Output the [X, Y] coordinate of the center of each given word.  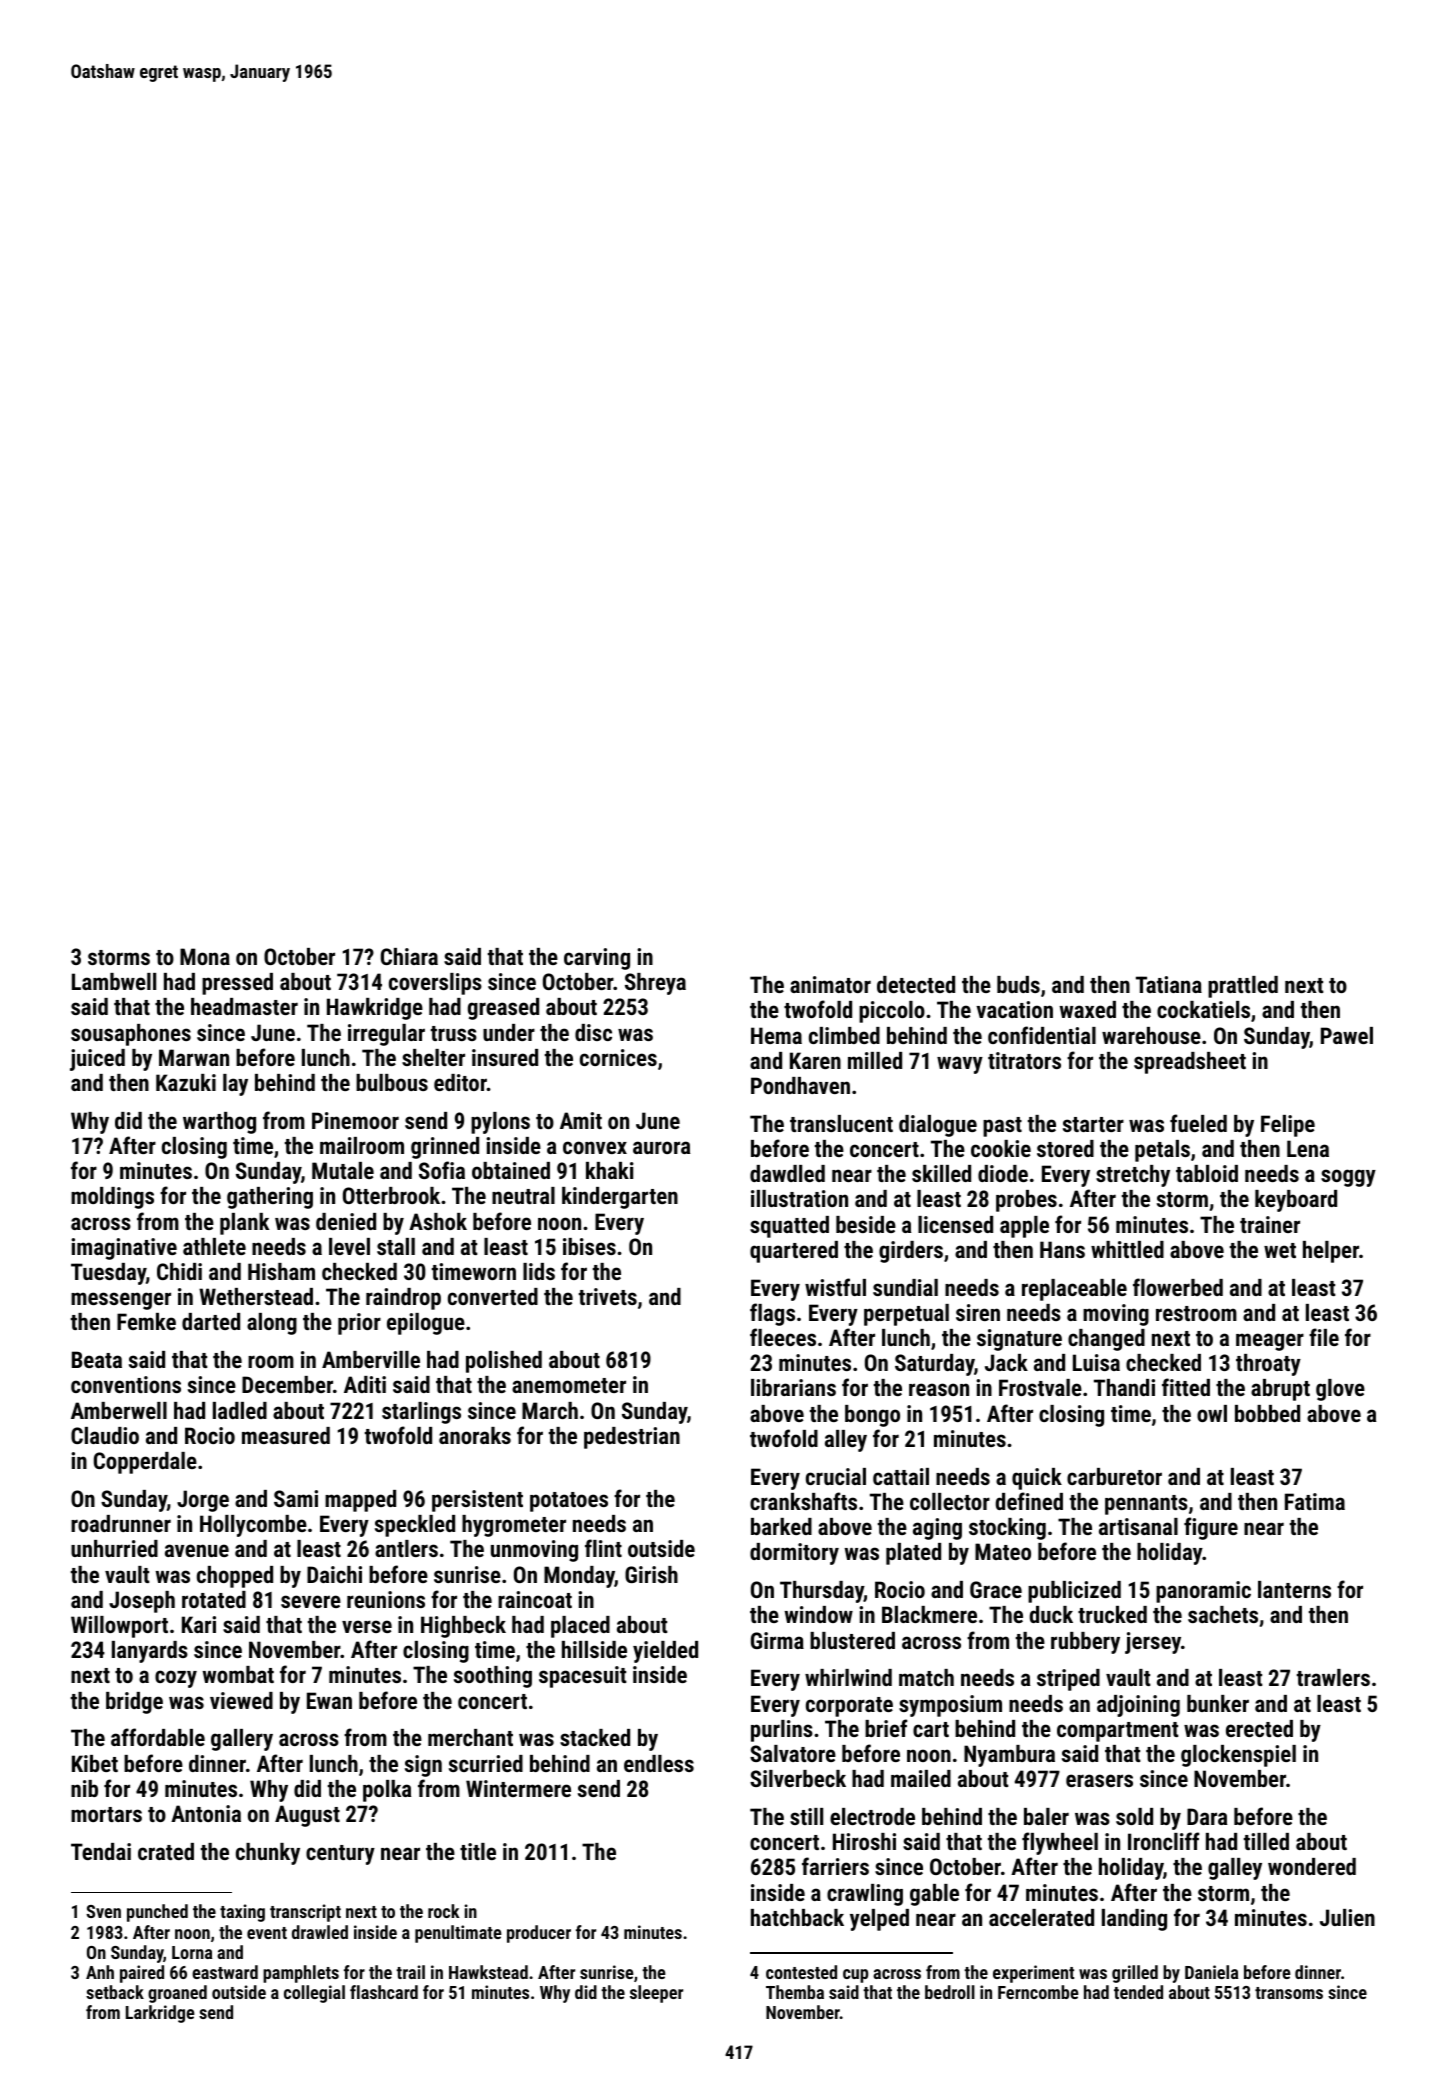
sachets [1223, 1614]
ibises [589, 1246]
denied [346, 1221]
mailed [921, 1778]
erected [1259, 1728]
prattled [1243, 987]
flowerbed [1178, 1287]
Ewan [329, 1700]
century [340, 1855]
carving [597, 959]
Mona [205, 956]
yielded [665, 1652]
